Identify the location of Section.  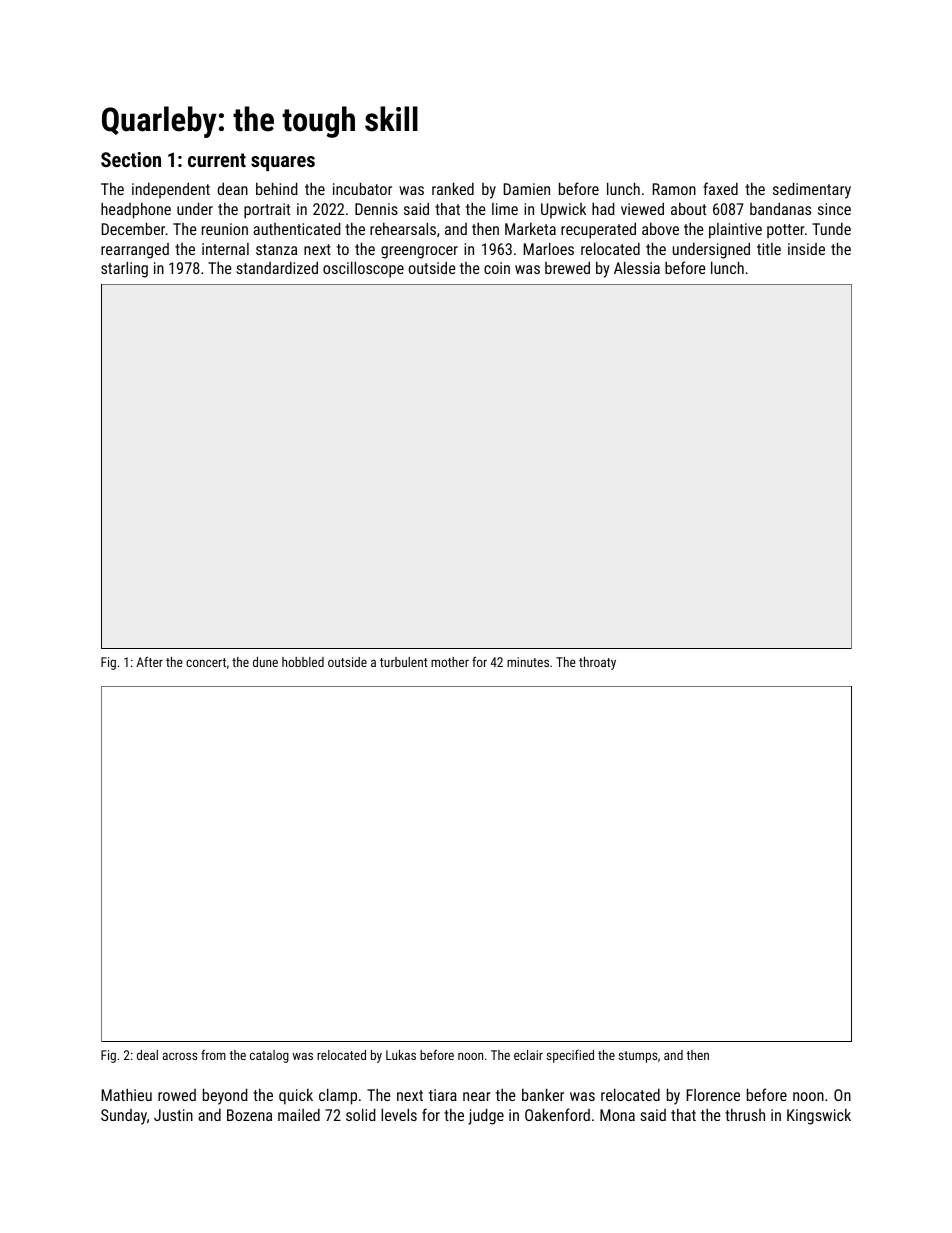
(131, 159).
